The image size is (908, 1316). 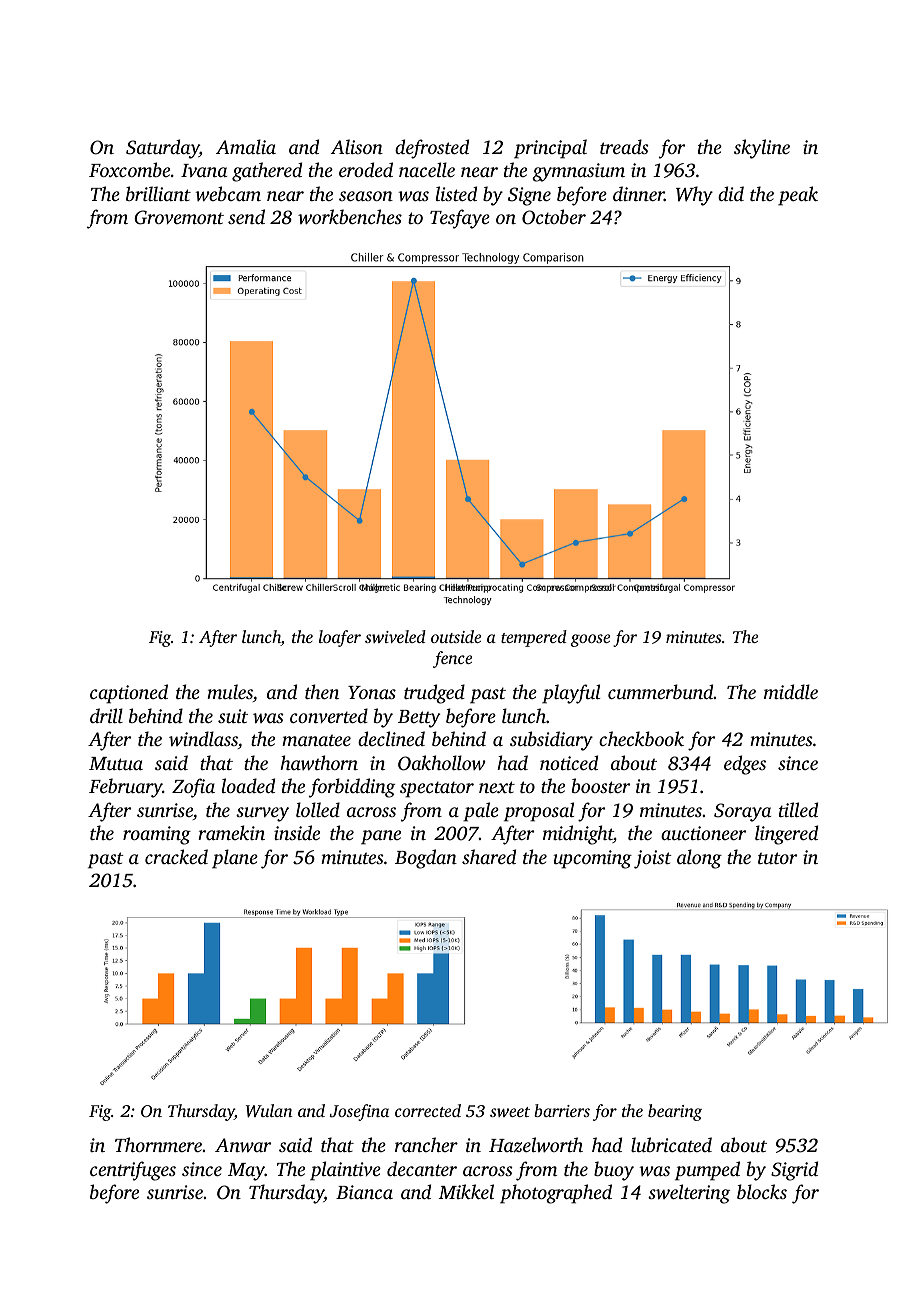 What do you see at coordinates (129, 694) in the screenshot?
I see `captioned` at bounding box center [129, 694].
